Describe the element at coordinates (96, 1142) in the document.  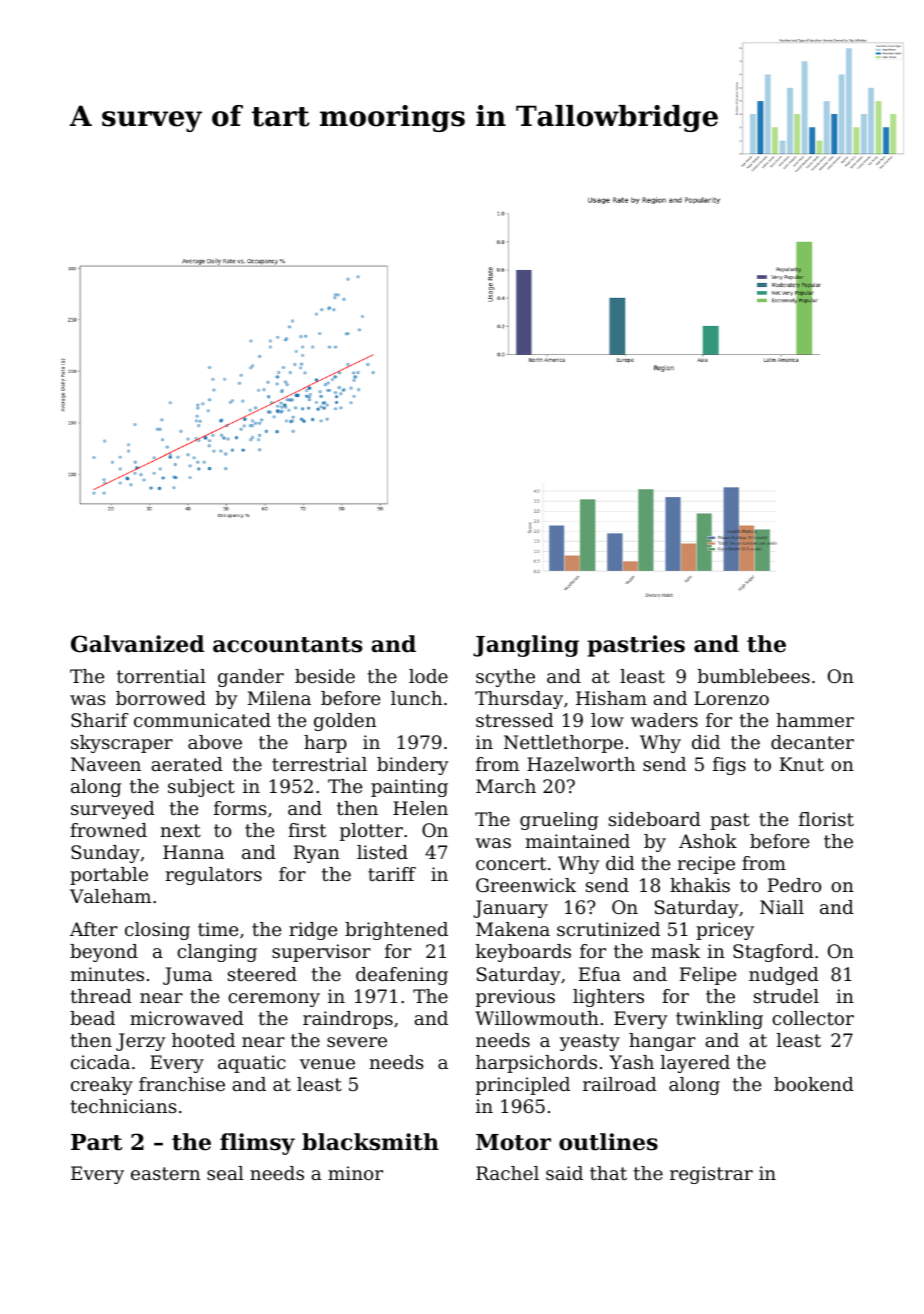
I see `Part` at that location.
